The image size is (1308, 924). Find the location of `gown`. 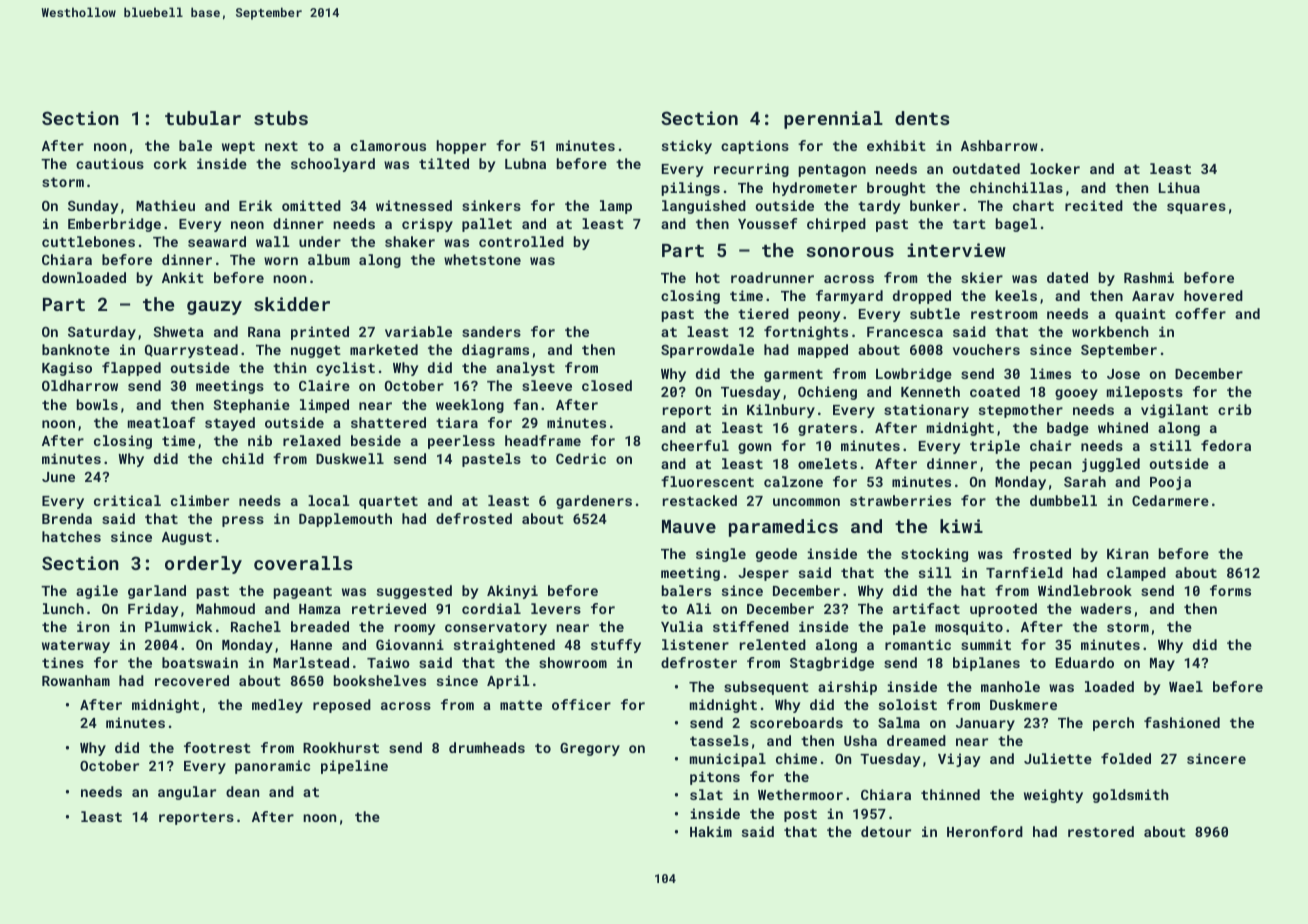

gown is located at coordinates (754, 448).
